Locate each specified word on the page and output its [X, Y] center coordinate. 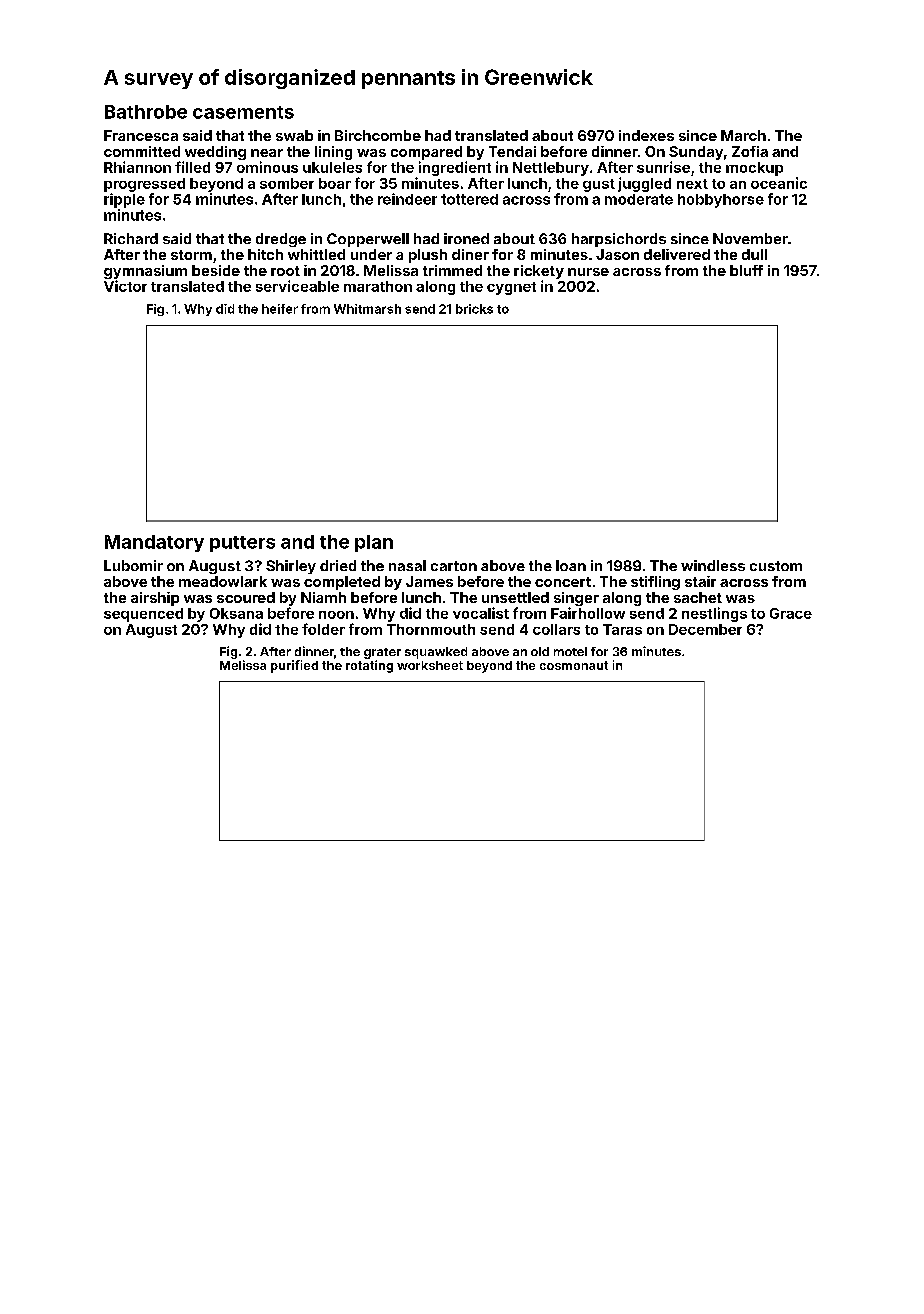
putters [242, 544]
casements [243, 112]
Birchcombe [378, 135]
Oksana [236, 613]
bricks [474, 309]
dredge [281, 240]
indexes [646, 135]
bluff [746, 270]
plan [374, 543]
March [743, 135]
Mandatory [154, 543]
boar [335, 183]
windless [713, 565]
